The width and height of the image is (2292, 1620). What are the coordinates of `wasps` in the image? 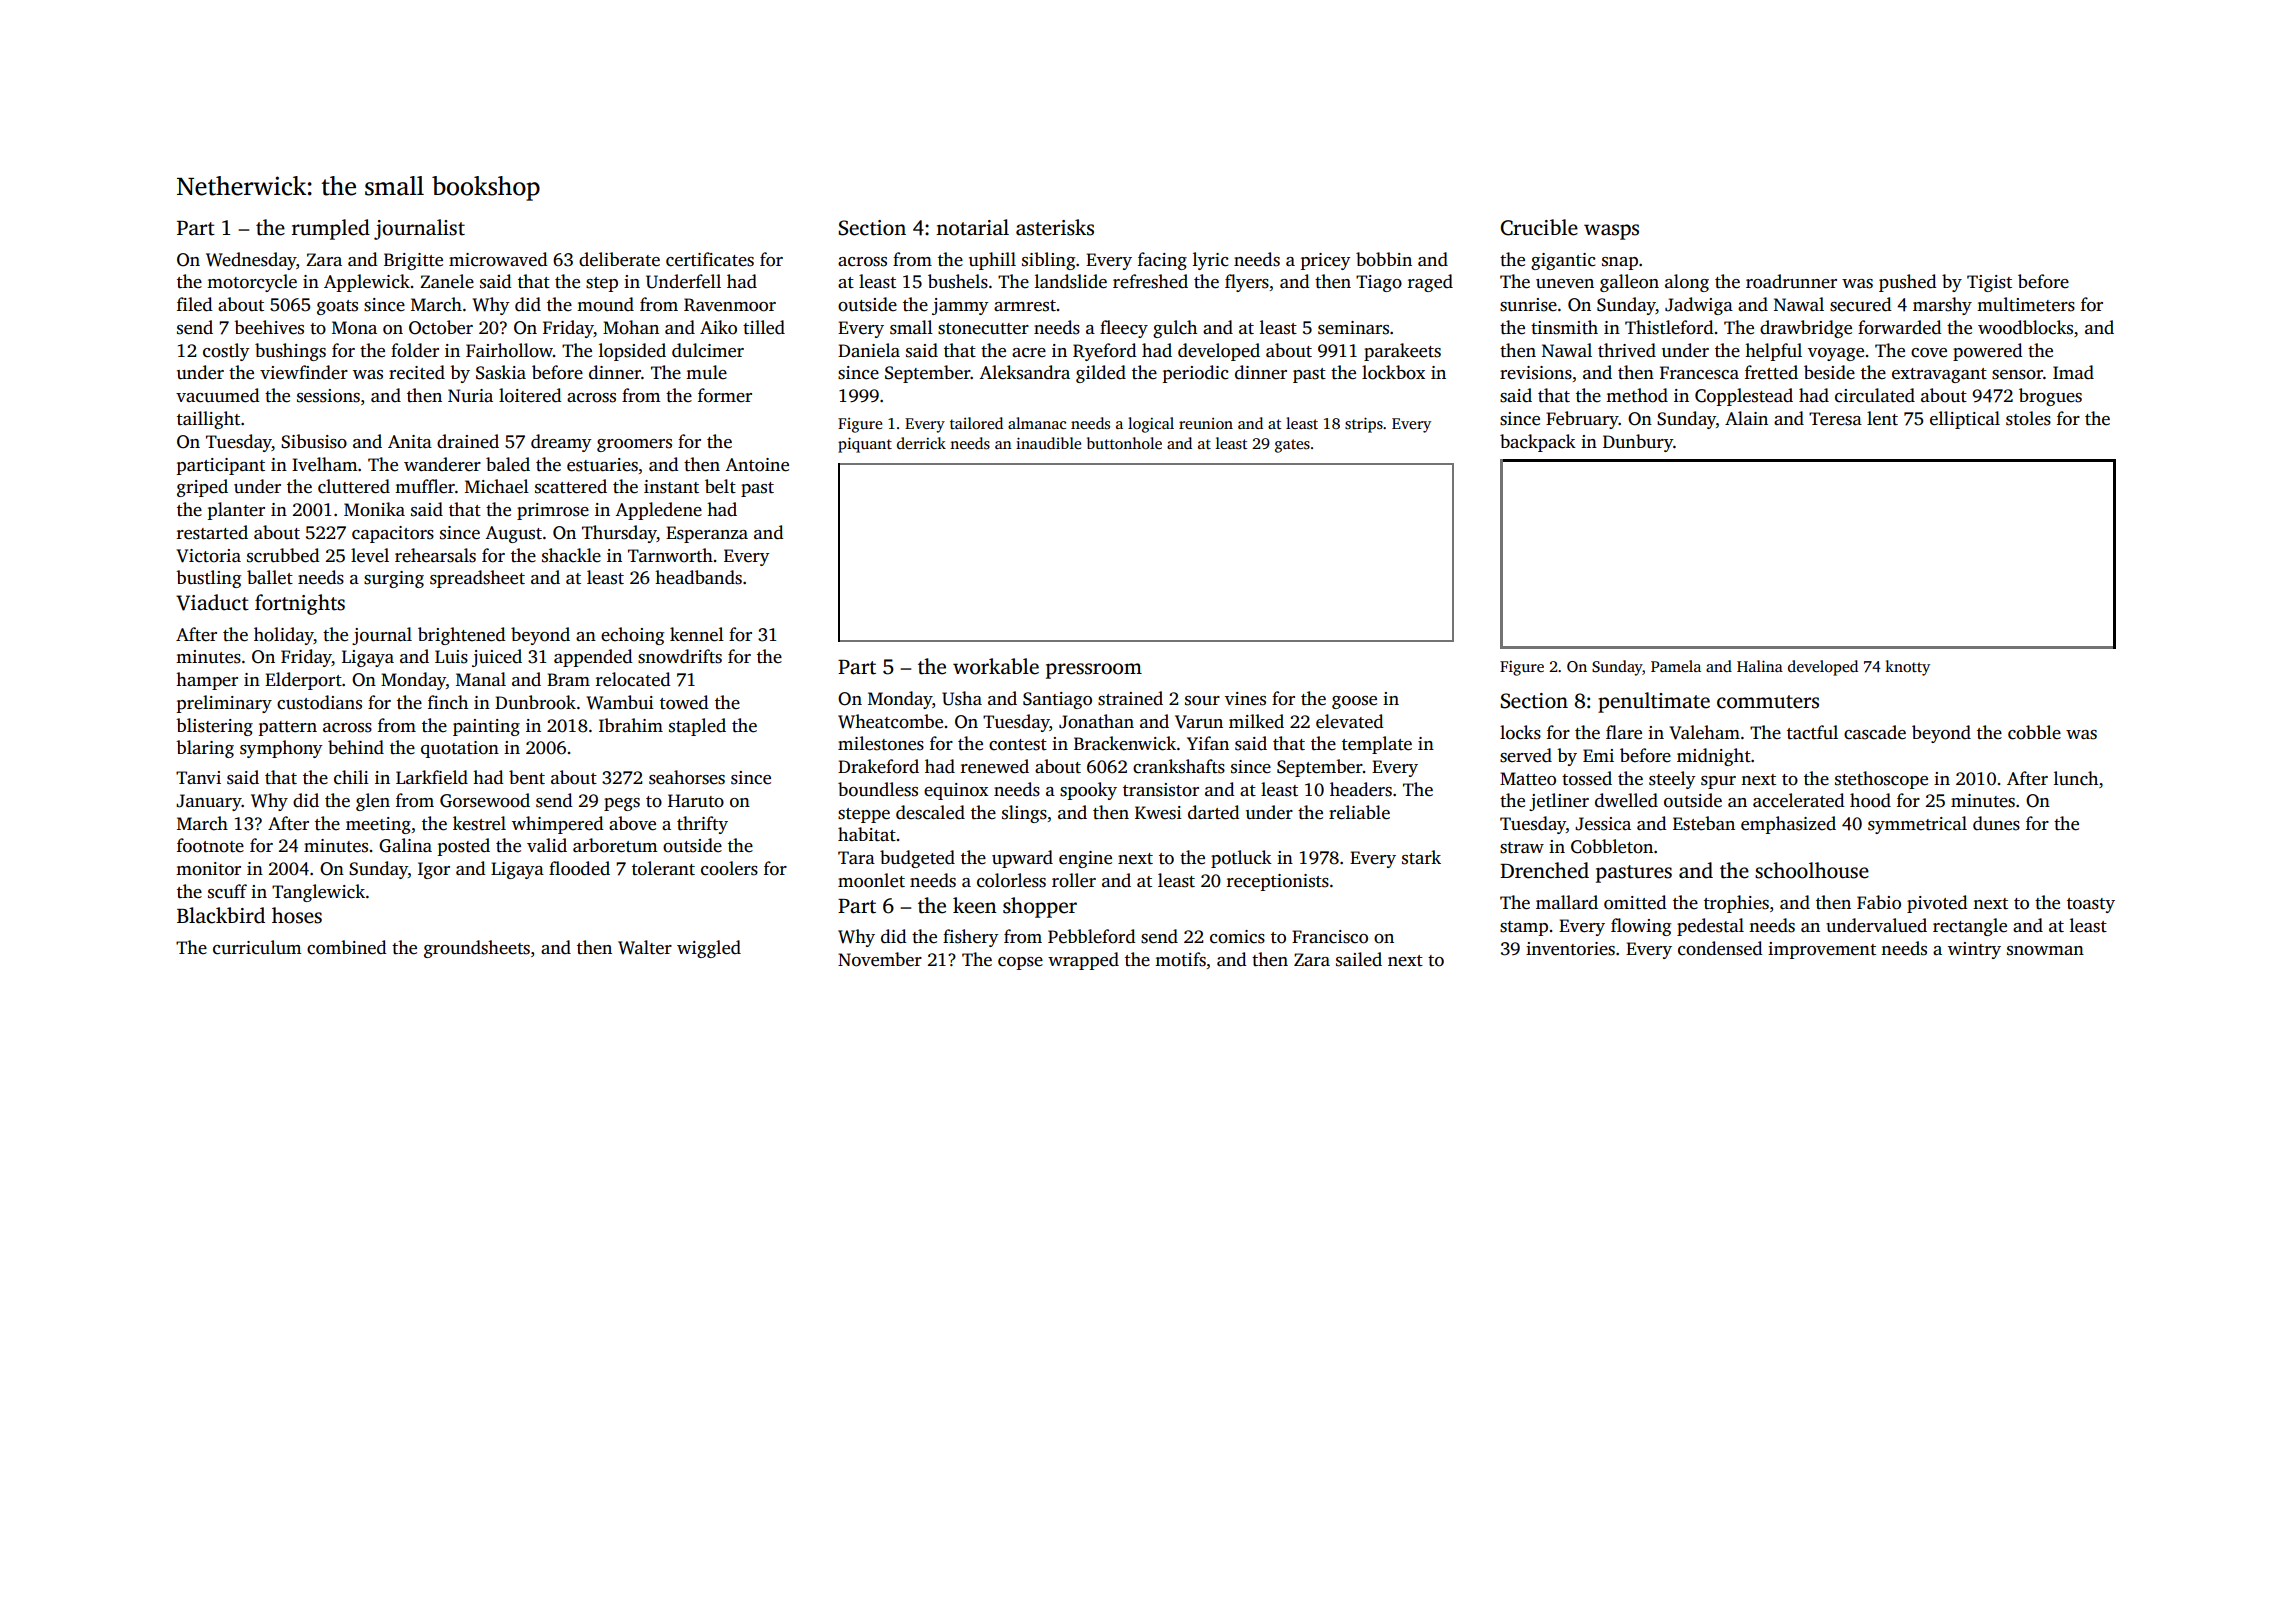 It's located at (1611, 232).
